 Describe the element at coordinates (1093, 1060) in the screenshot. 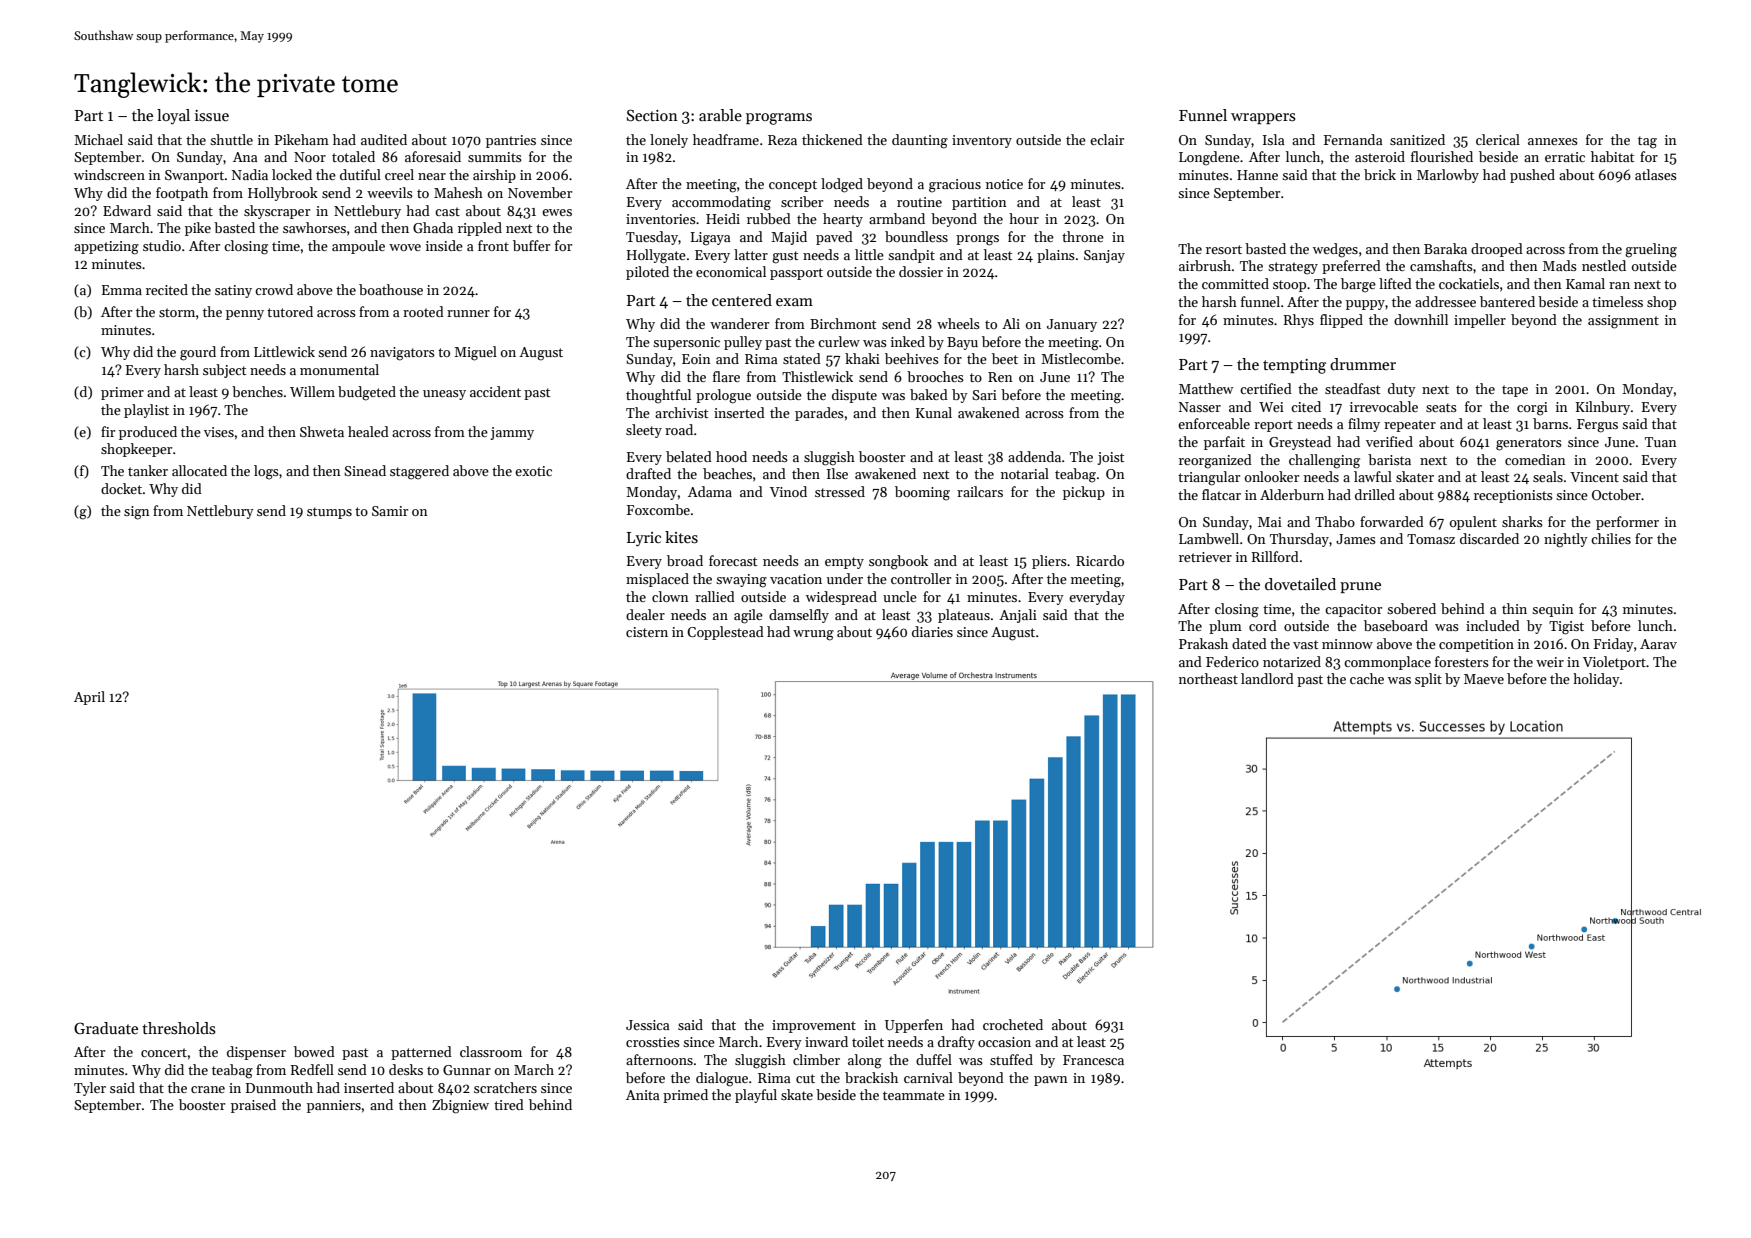

I see `Francesca` at that location.
